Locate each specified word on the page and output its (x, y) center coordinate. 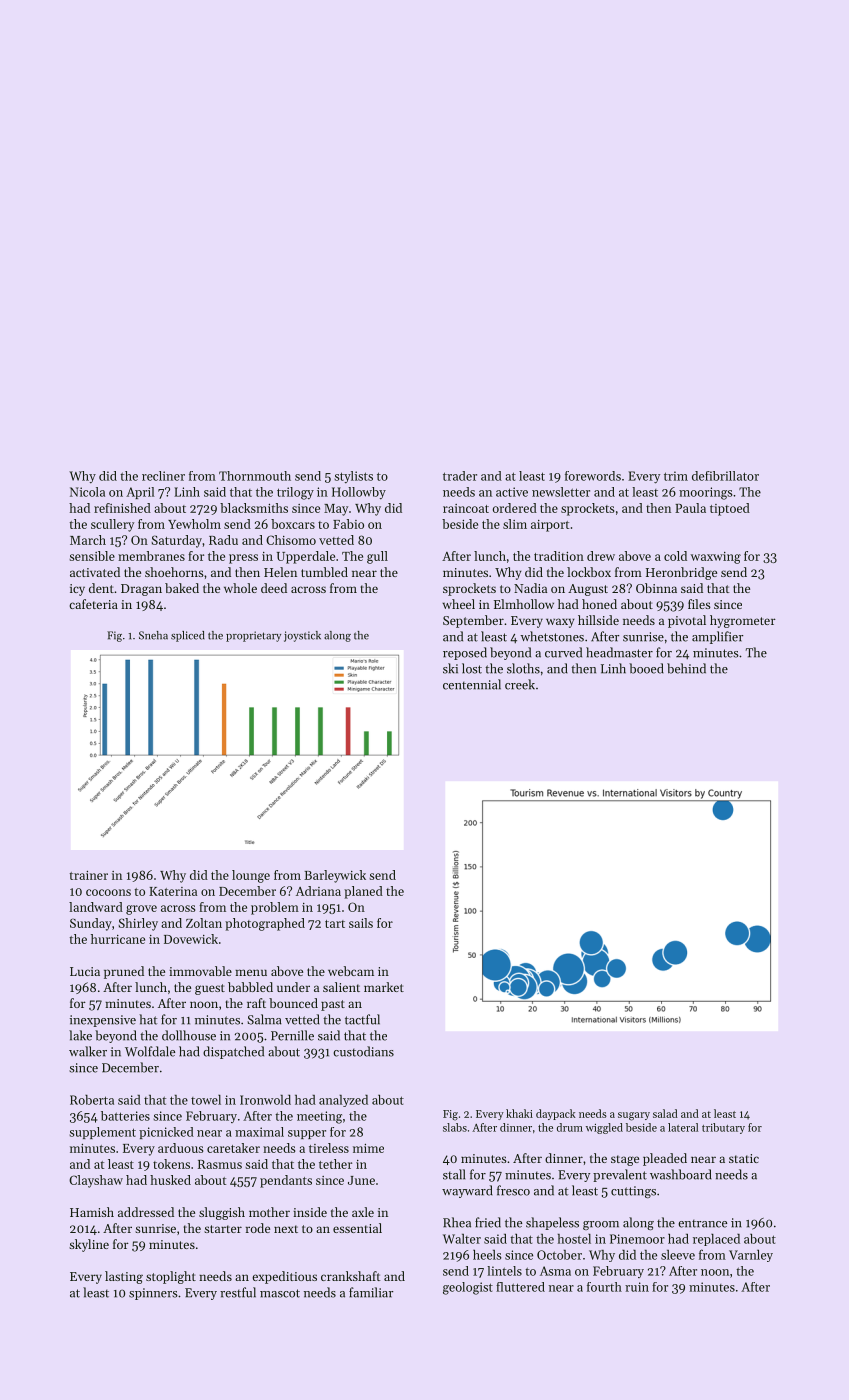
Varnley (751, 1255)
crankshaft (351, 1276)
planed (363, 892)
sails (361, 923)
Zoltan (204, 923)
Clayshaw (96, 1181)
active (512, 492)
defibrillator (725, 476)
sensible (92, 556)
